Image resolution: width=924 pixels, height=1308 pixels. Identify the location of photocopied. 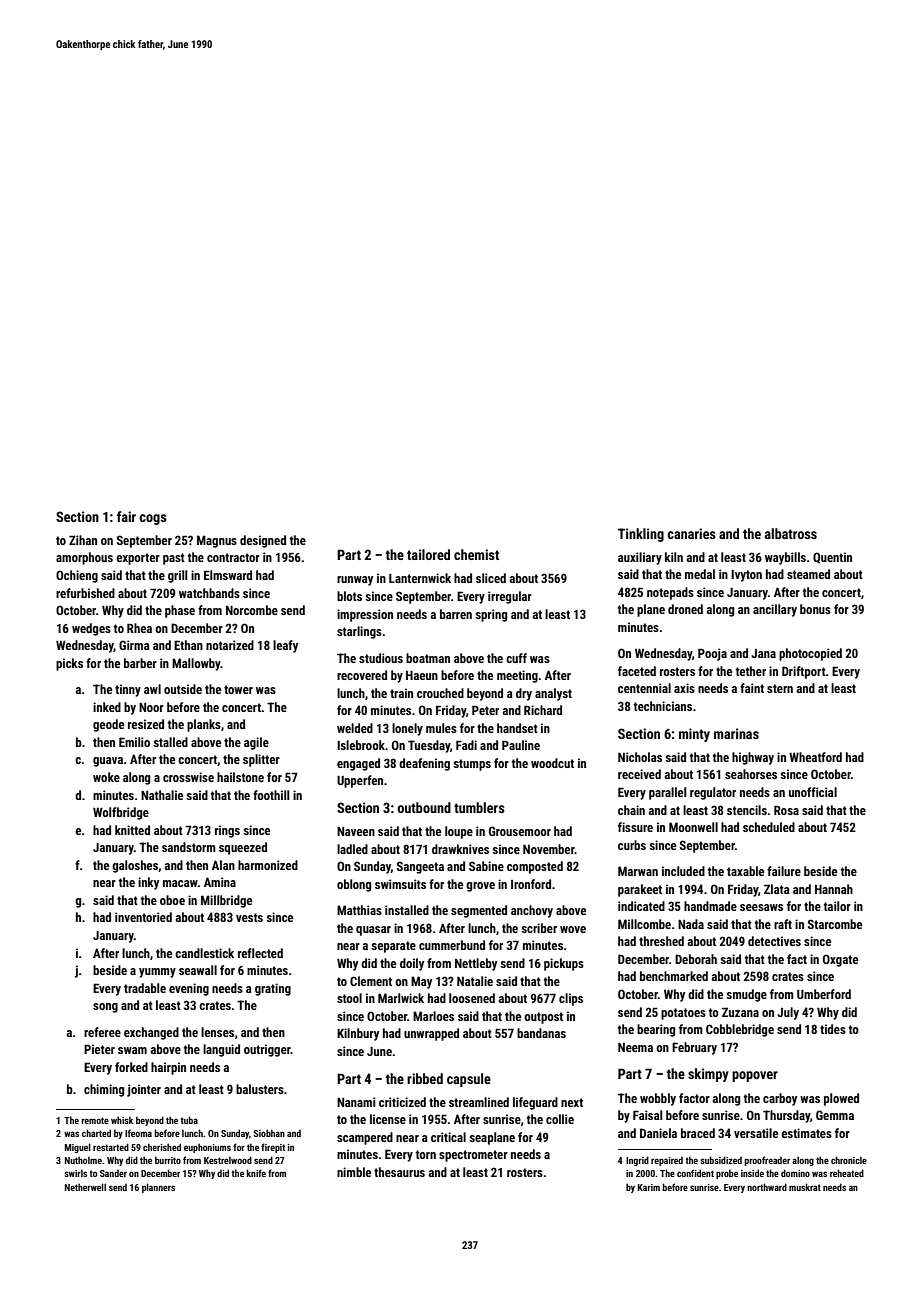
(810, 654).
